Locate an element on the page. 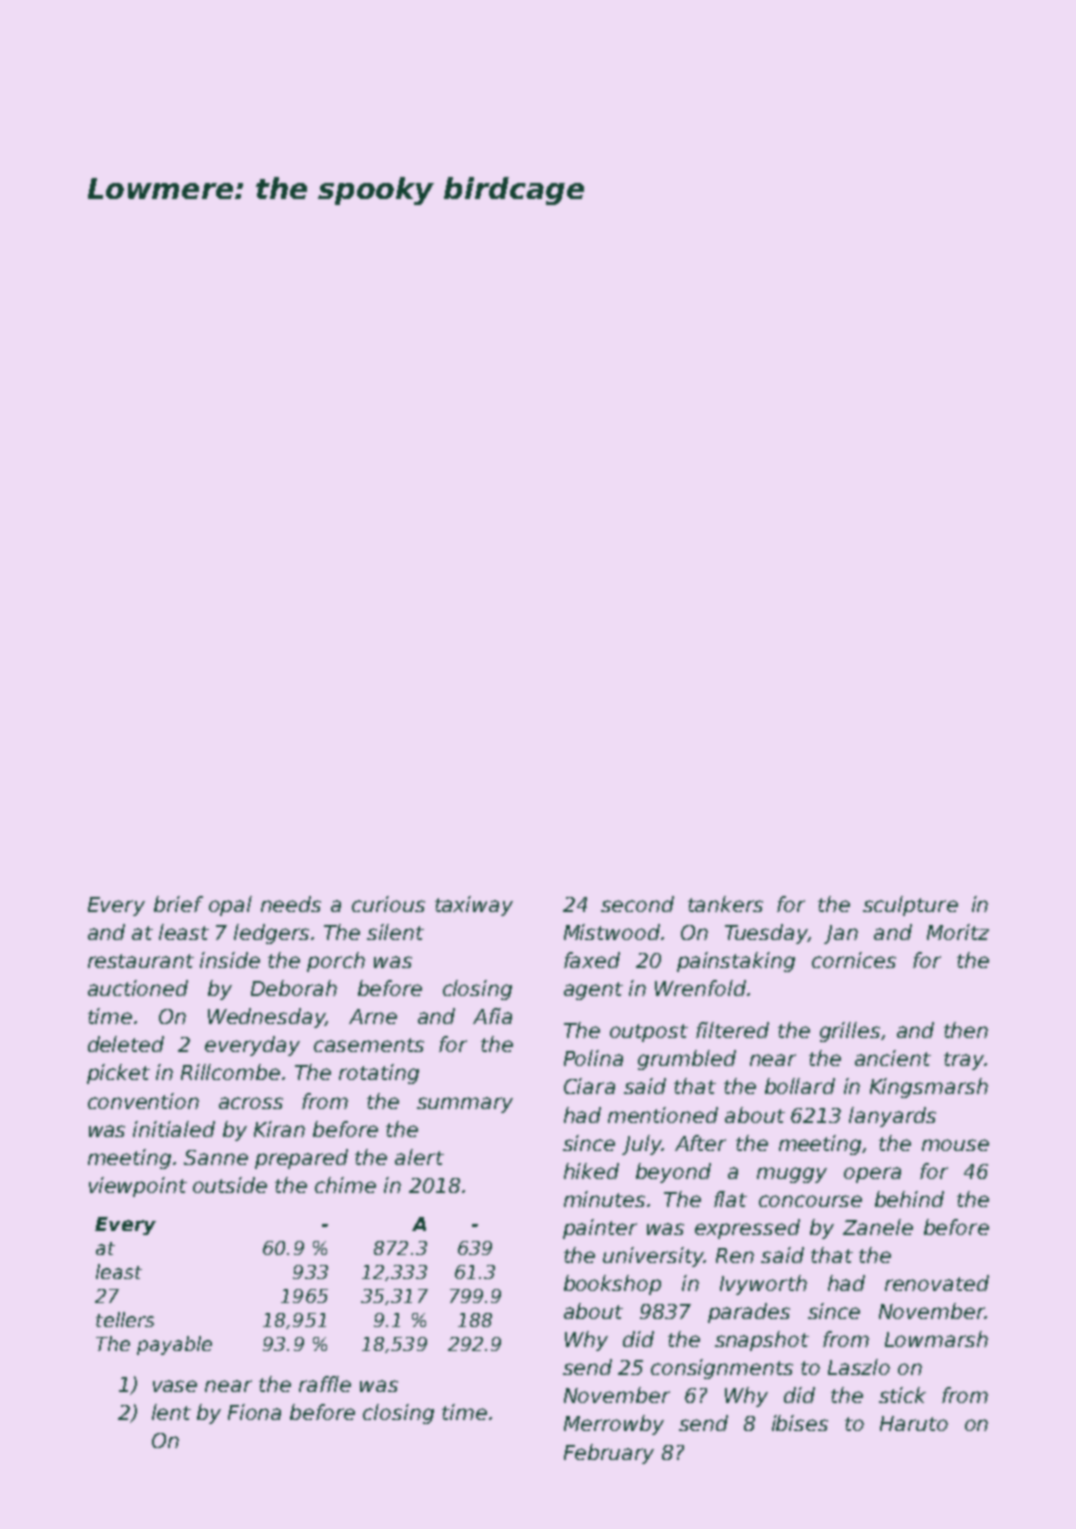 This image has height=1529, width=1076. Arne is located at coordinates (373, 1016).
